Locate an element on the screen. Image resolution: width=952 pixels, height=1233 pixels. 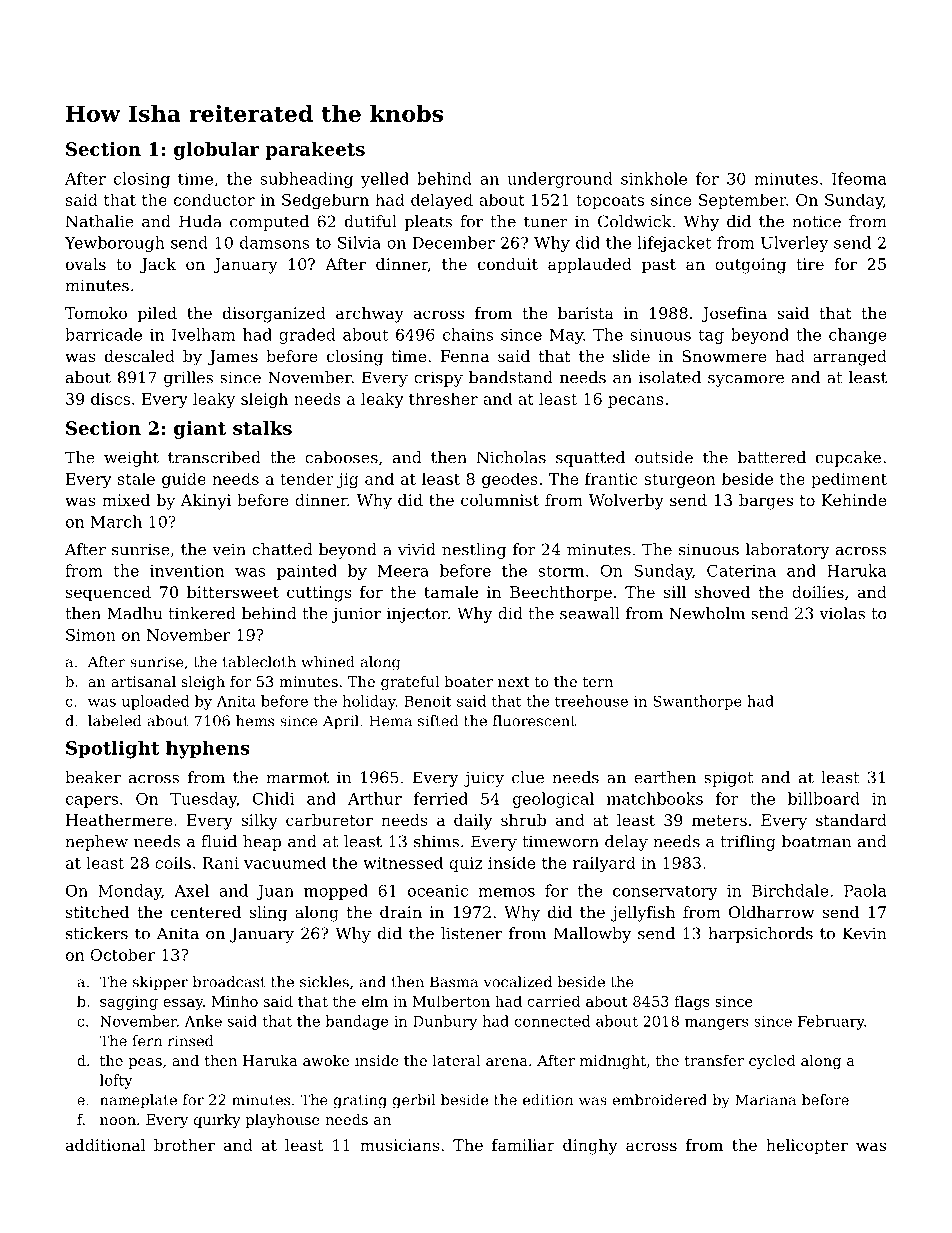
edition is located at coordinates (548, 1100).
